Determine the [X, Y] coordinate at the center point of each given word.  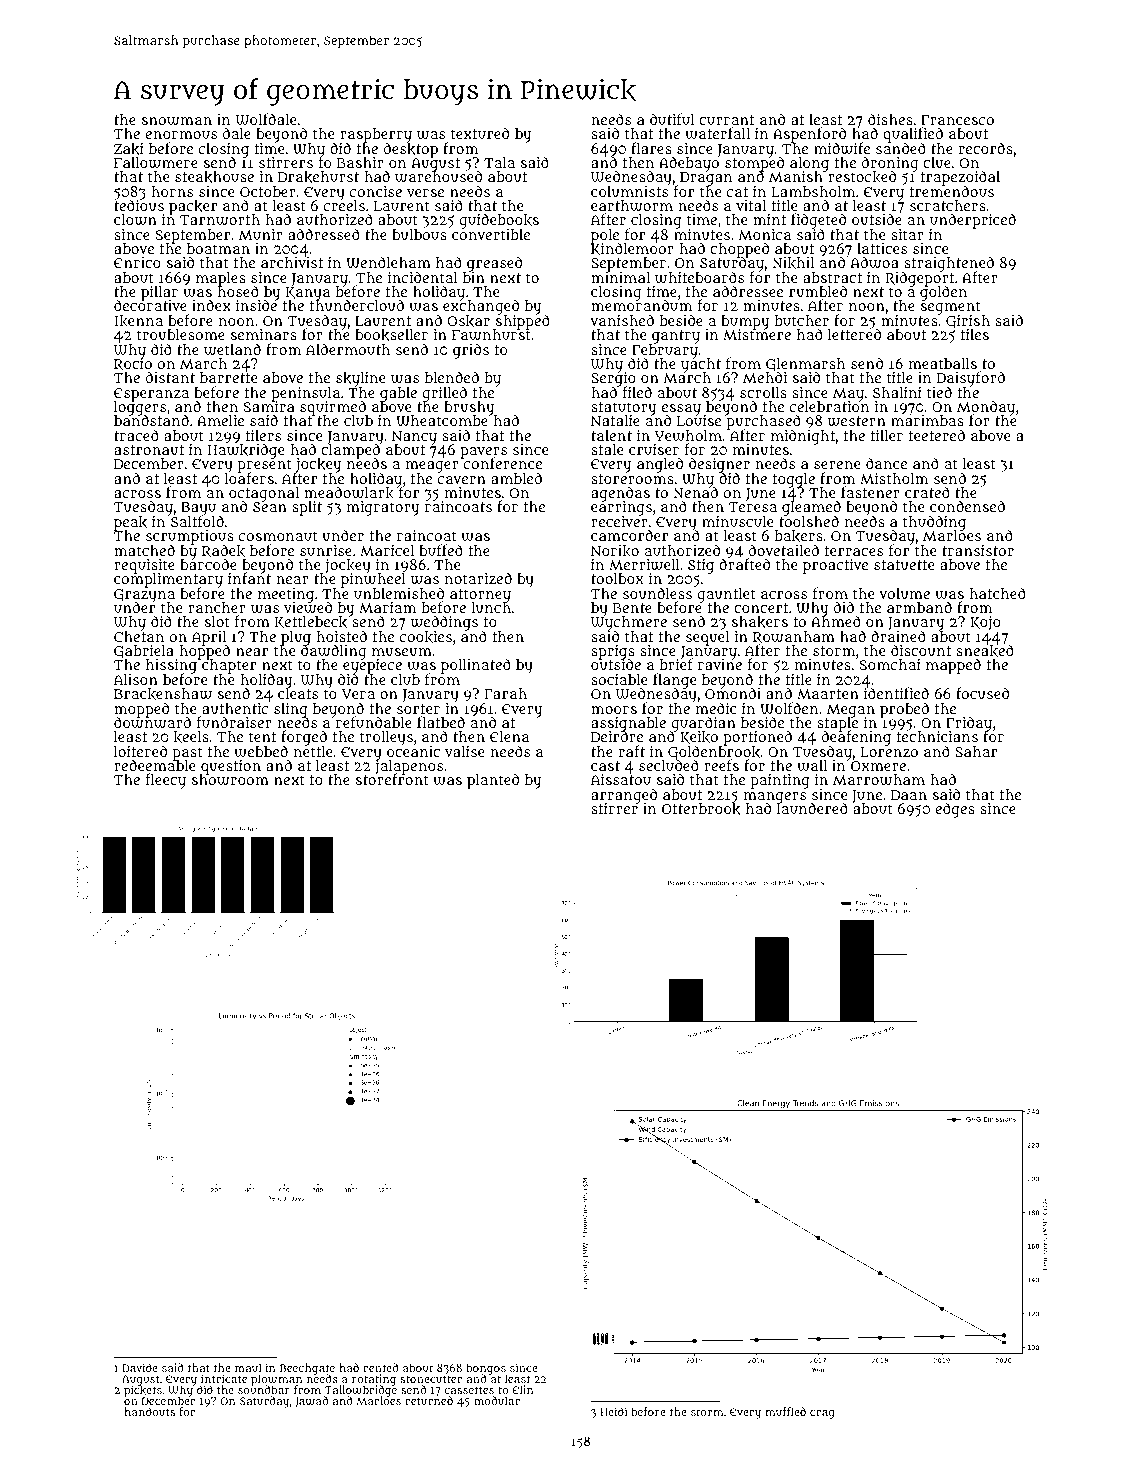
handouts [150, 1411]
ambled [516, 478]
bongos [486, 1369]
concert [761, 608]
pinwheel [373, 581]
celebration [829, 406]
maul [248, 1367]
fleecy [166, 781]
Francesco [957, 120]
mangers [775, 797]
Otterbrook [701, 809]
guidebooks [499, 221]
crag [822, 1414]
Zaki [129, 149]
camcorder [629, 535]
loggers [140, 409]
